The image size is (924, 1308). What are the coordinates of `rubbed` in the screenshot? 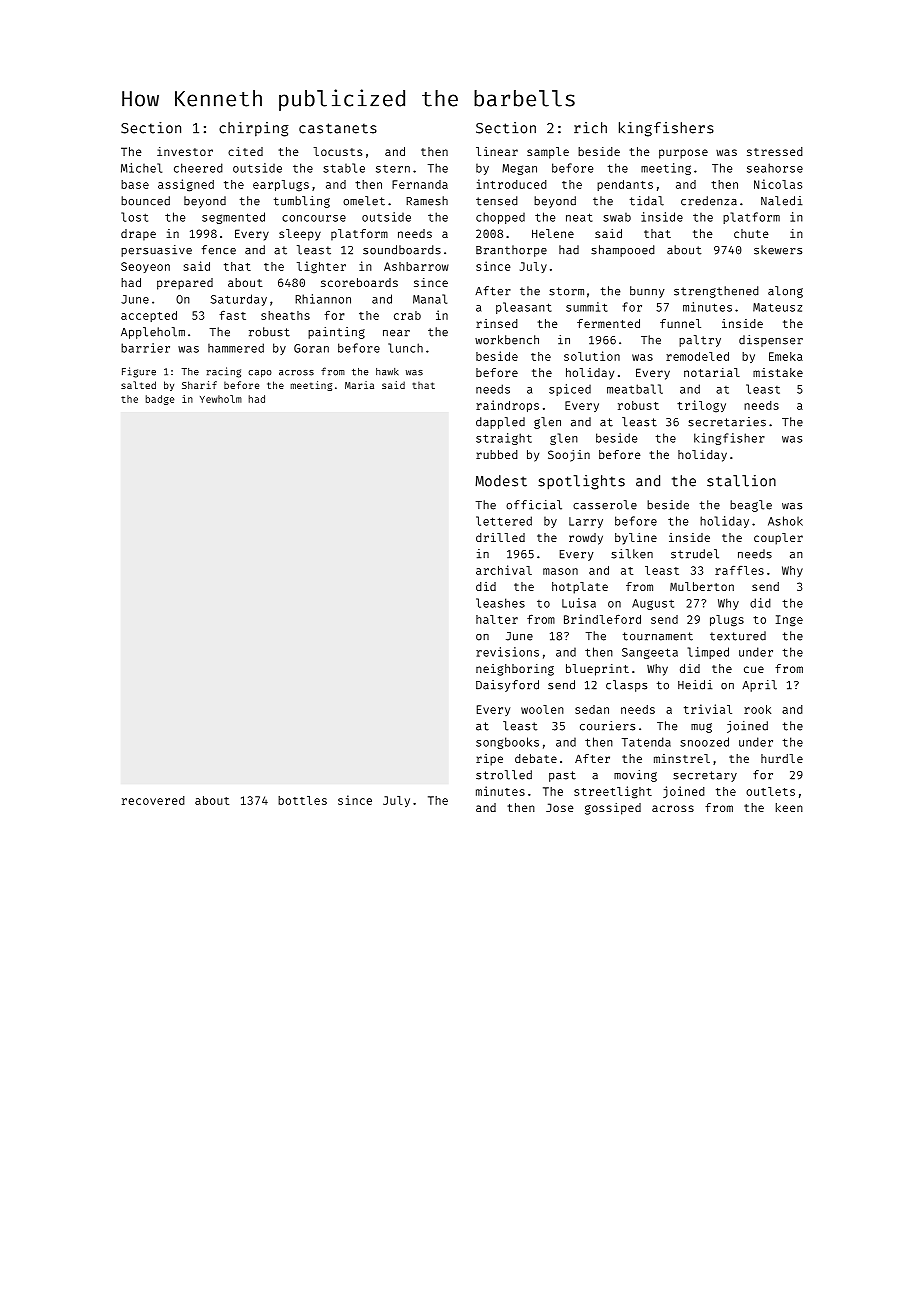 It's located at (497, 454).
